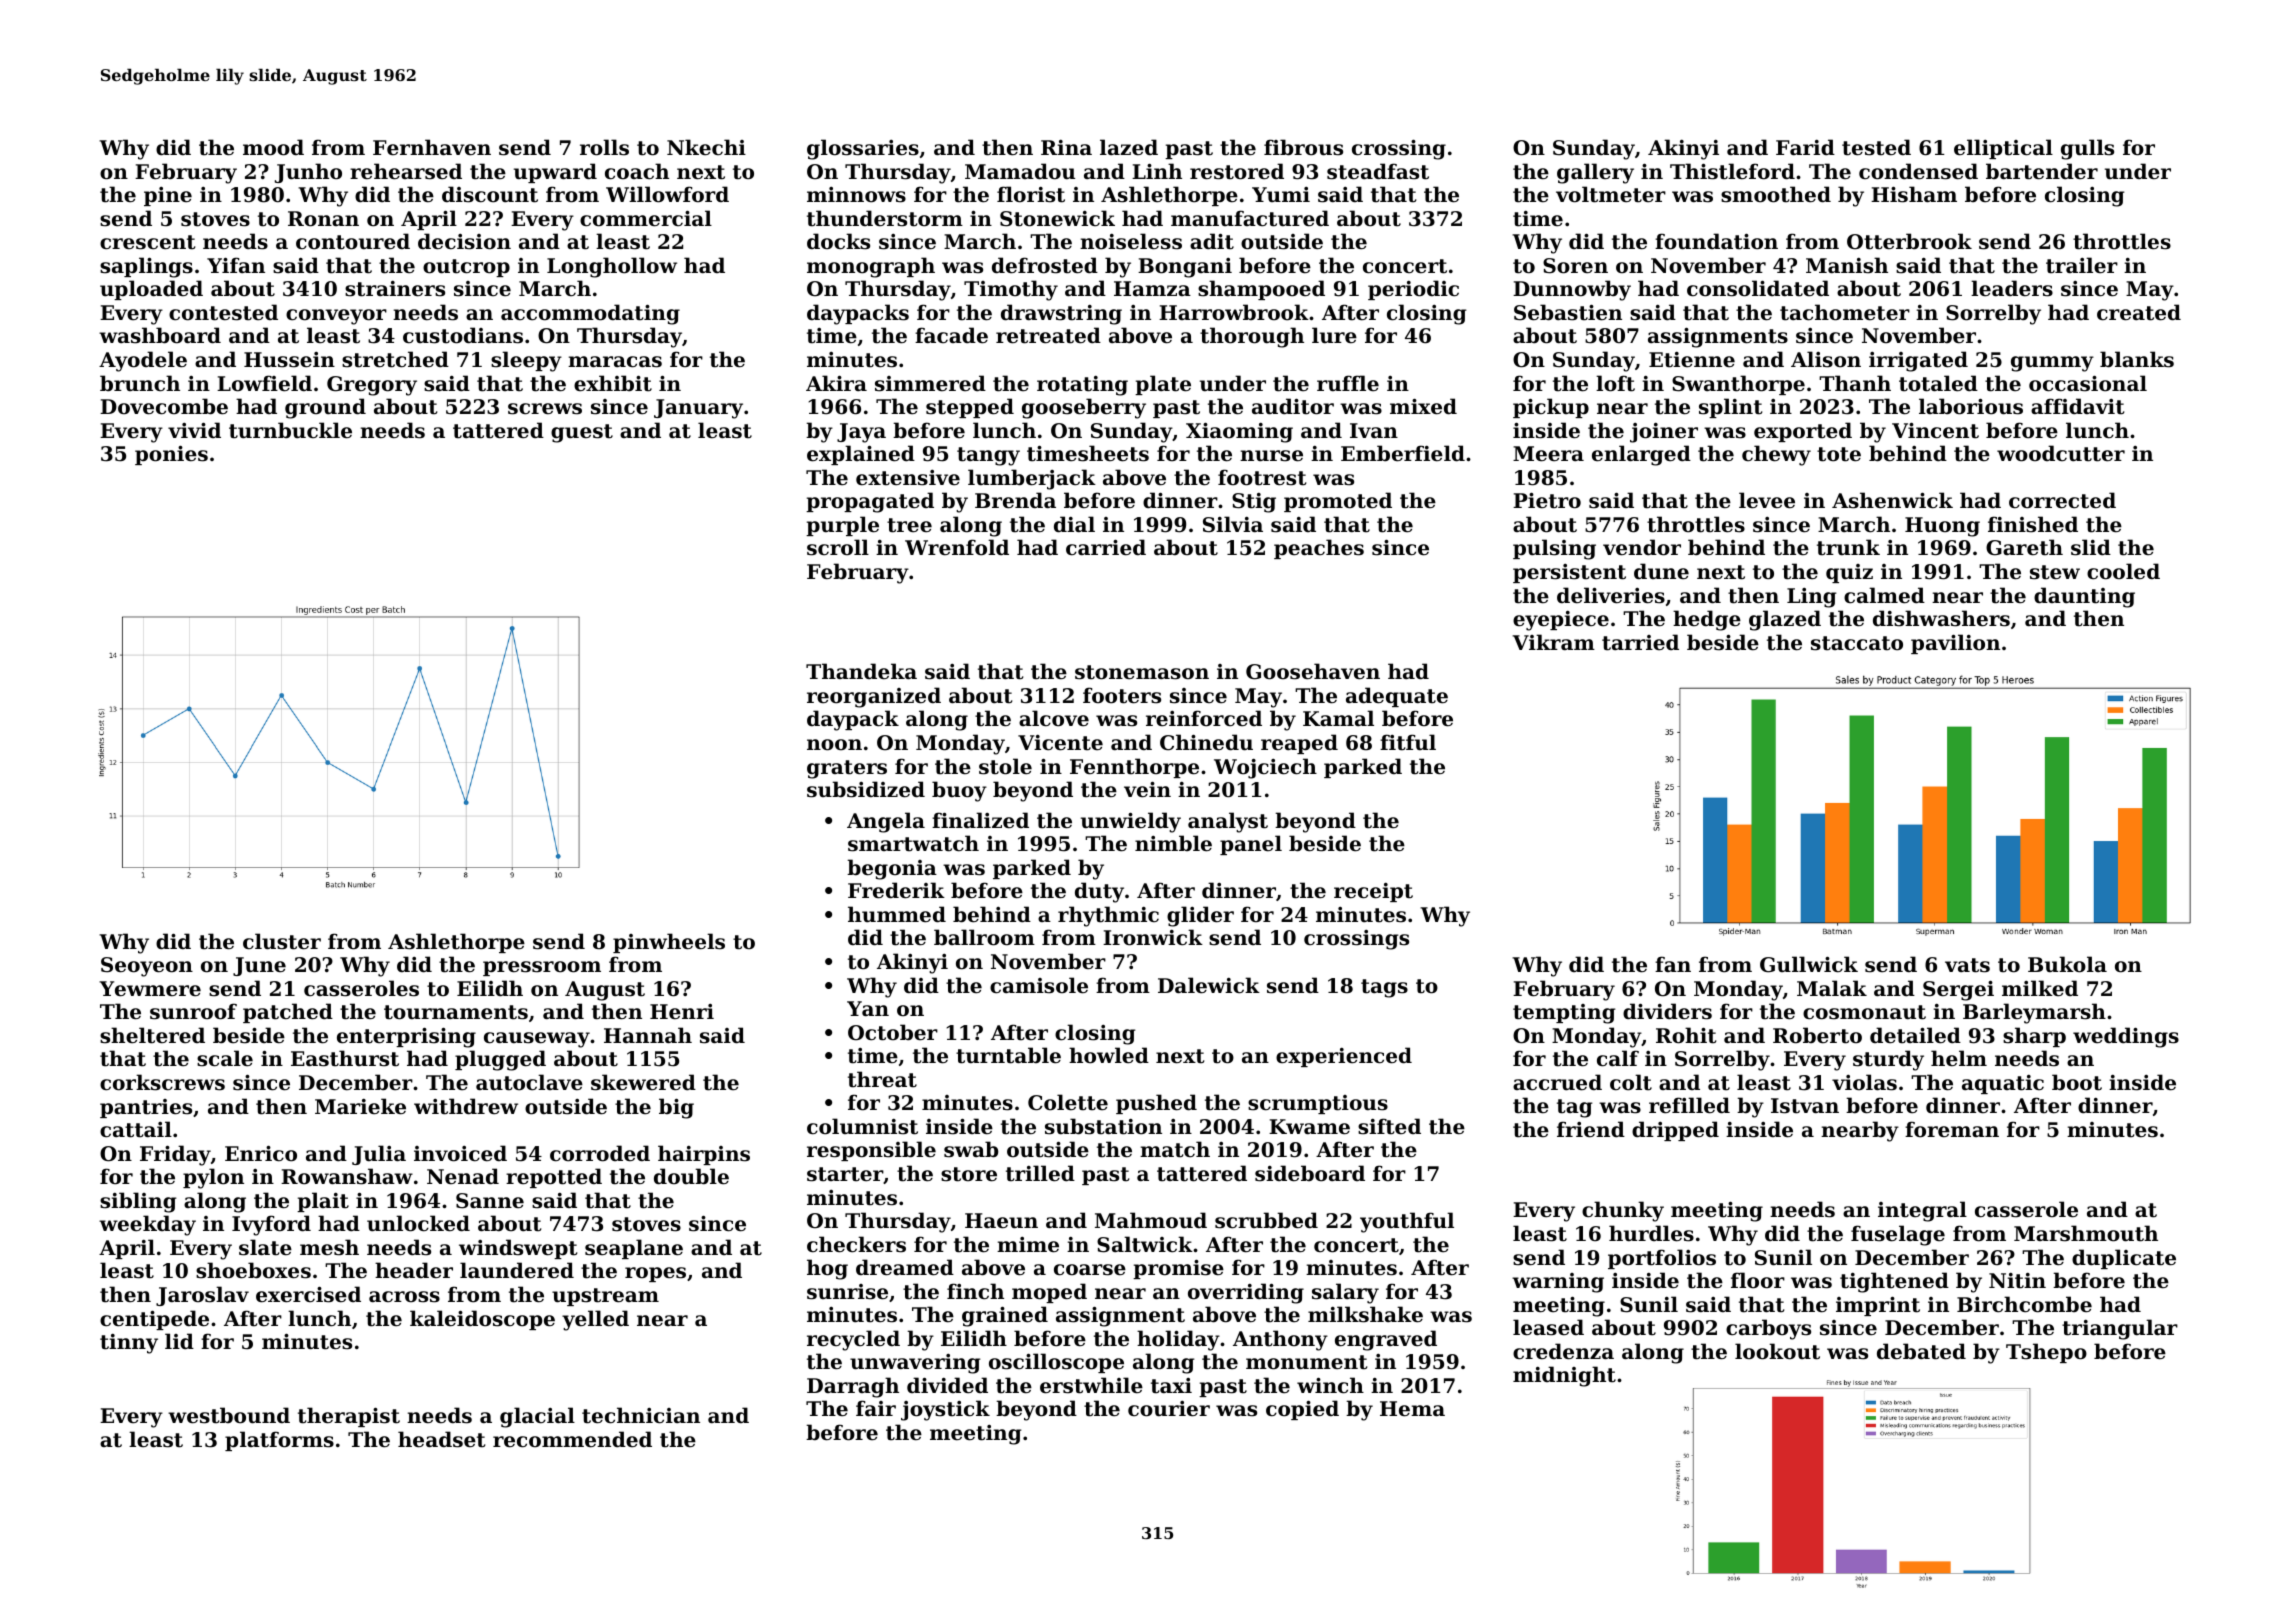 This screenshot has height=1614, width=2282. Describe the element at coordinates (464, 241) in the screenshot. I see `decision` at that location.
